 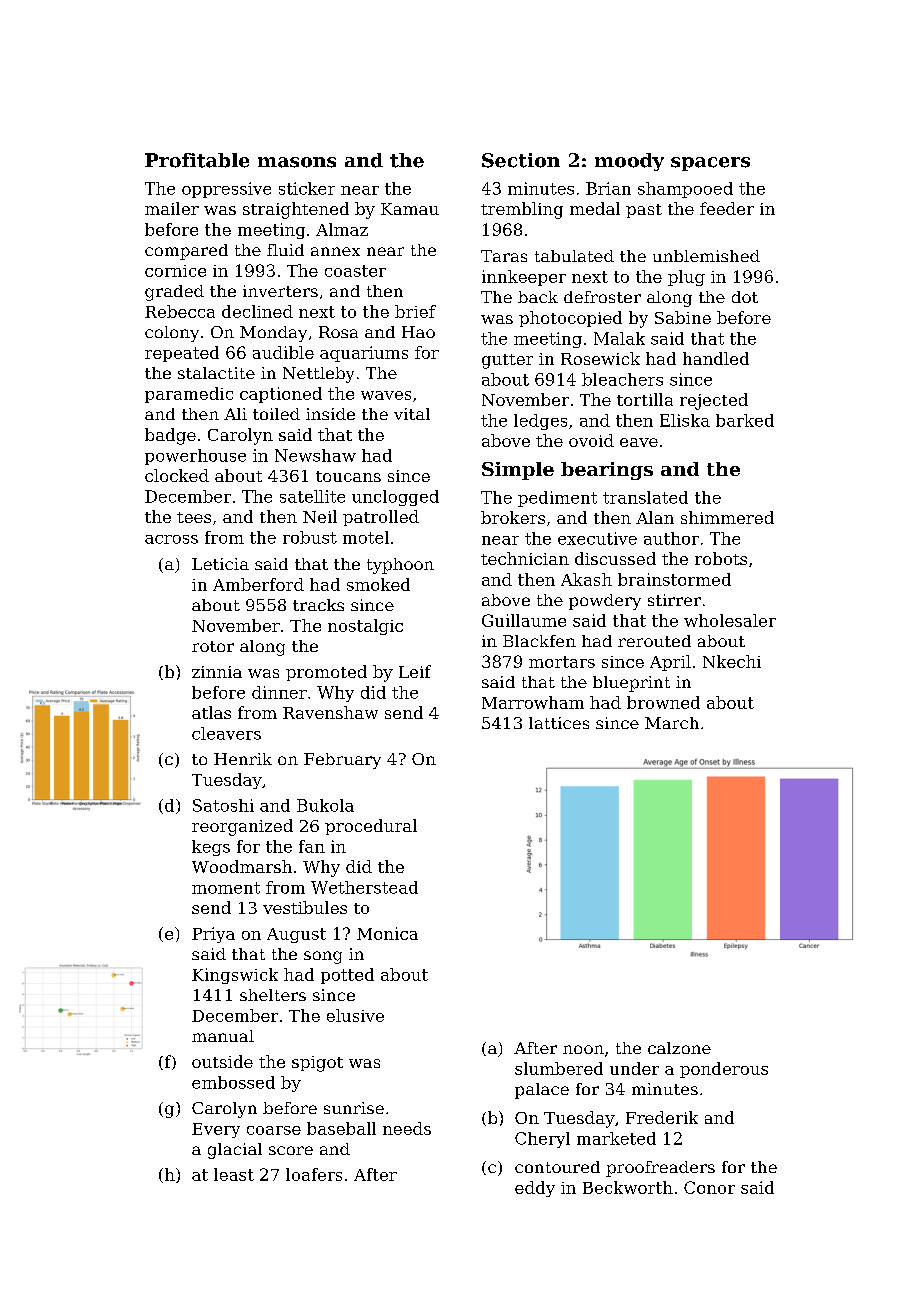 I want to click on handled, so click(x=716, y=358).
